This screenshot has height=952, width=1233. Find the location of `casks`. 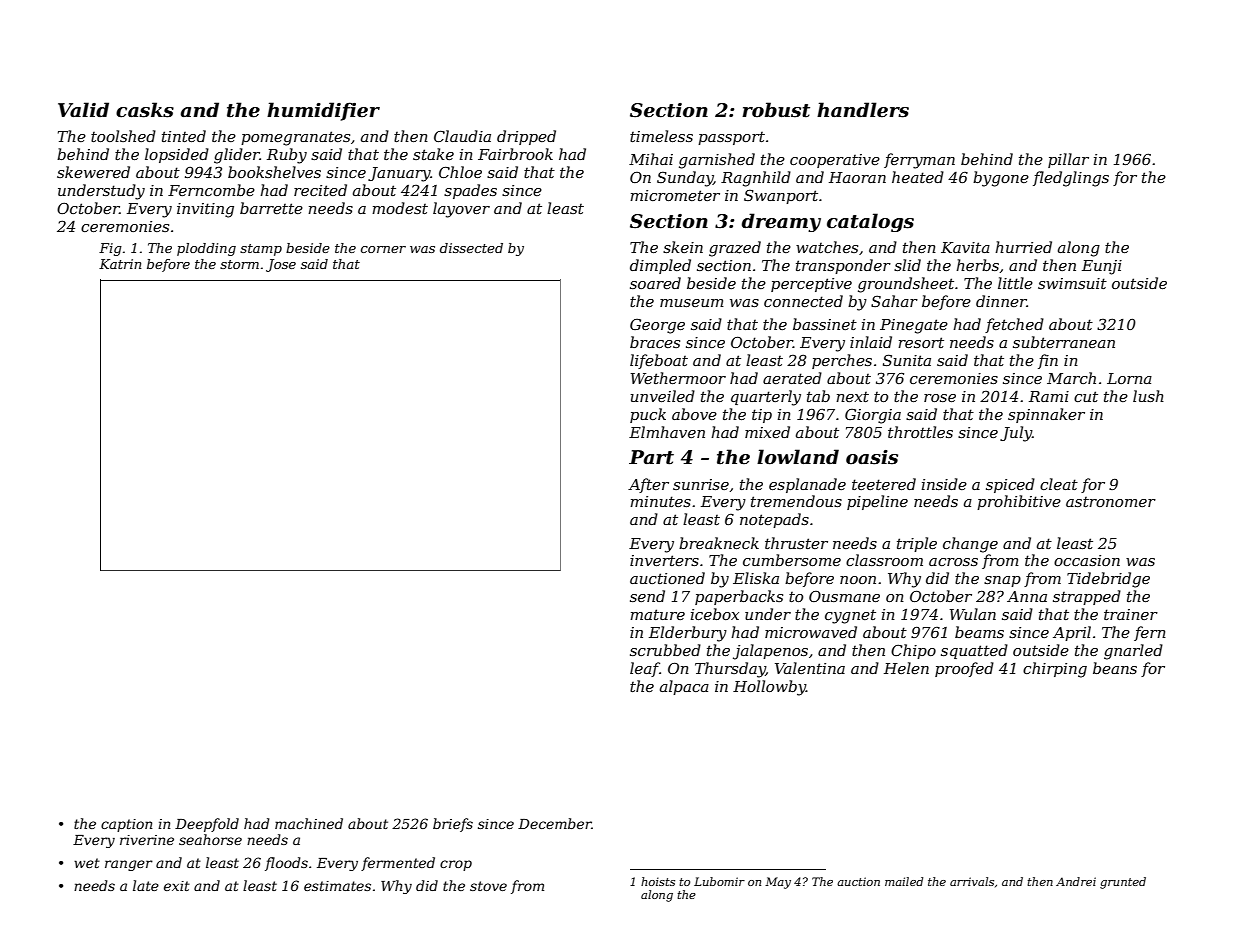

casks is located at coordinates (145, 110).
